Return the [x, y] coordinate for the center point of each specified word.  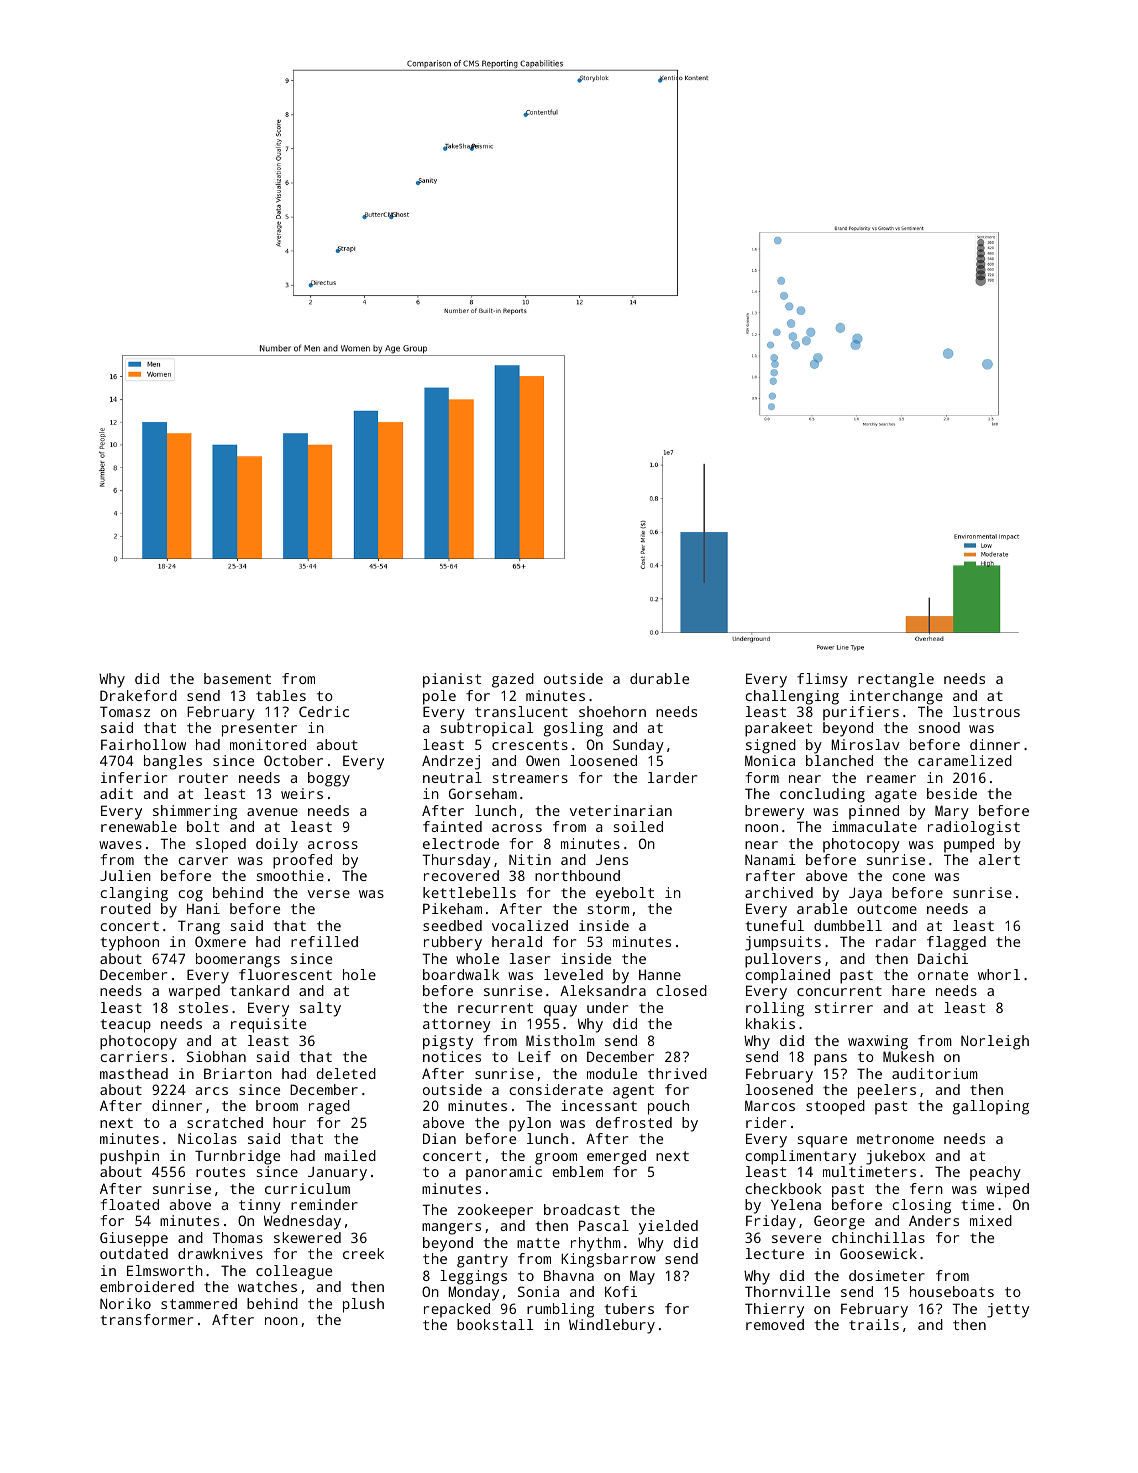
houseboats [952, 1291]
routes [220, 1172]
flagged [956, 943]
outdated [134, 1253]
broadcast [582, 1209]
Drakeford [138, 695]
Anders [934, 1220]
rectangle [896, 680]
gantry [482, 1261]
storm [608, 909]
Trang [199, 927]
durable [659, 678]
